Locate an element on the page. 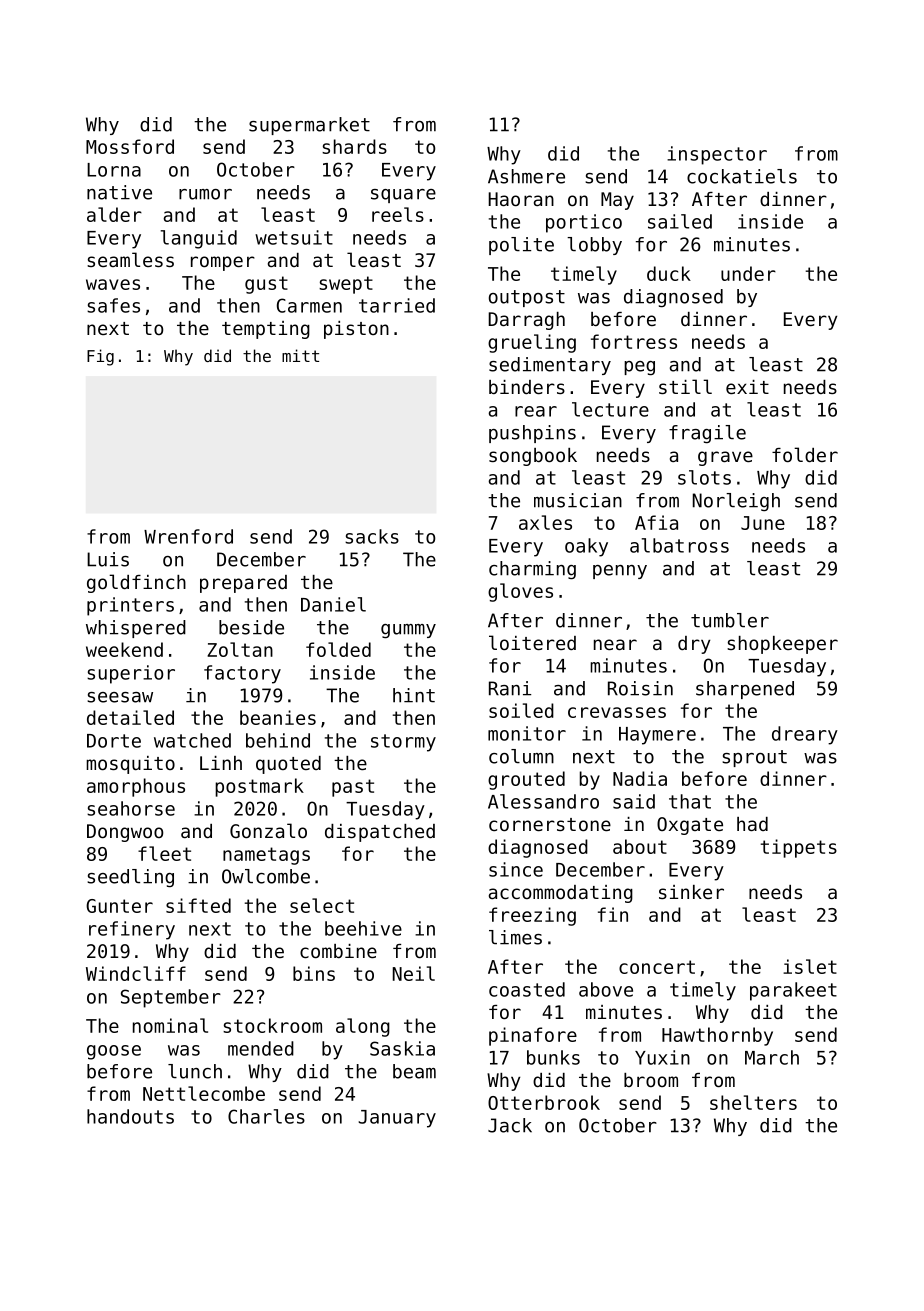 The height and width of the document is (1311, 924). Gonzalo is located at coordinates (268, 830).
